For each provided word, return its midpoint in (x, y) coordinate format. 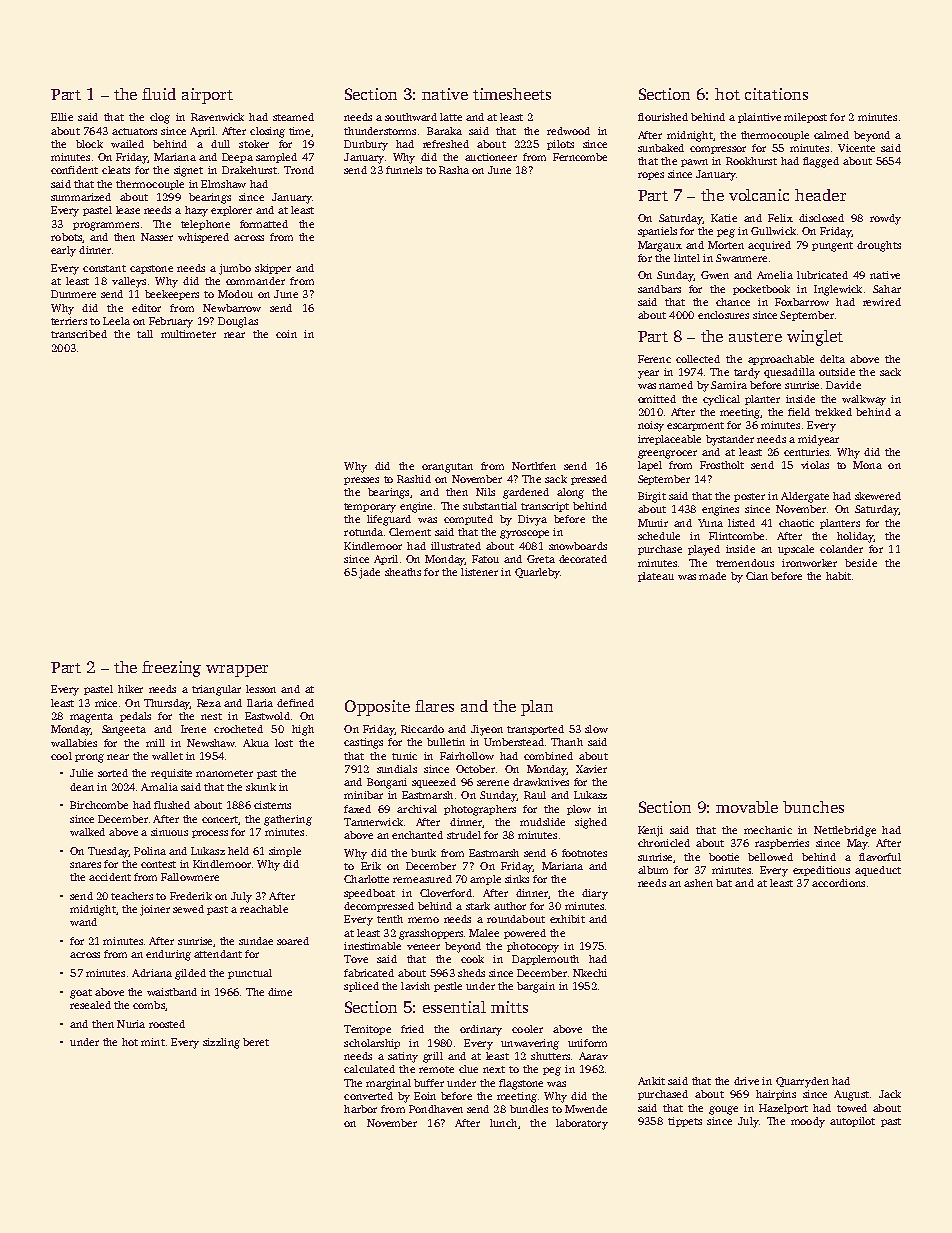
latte (451, 117)
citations (776, 94)
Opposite (377, 708)
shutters (550, 1056)
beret (256, 1042)
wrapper (237, 671)
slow (596, 729)
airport (207, 96)
